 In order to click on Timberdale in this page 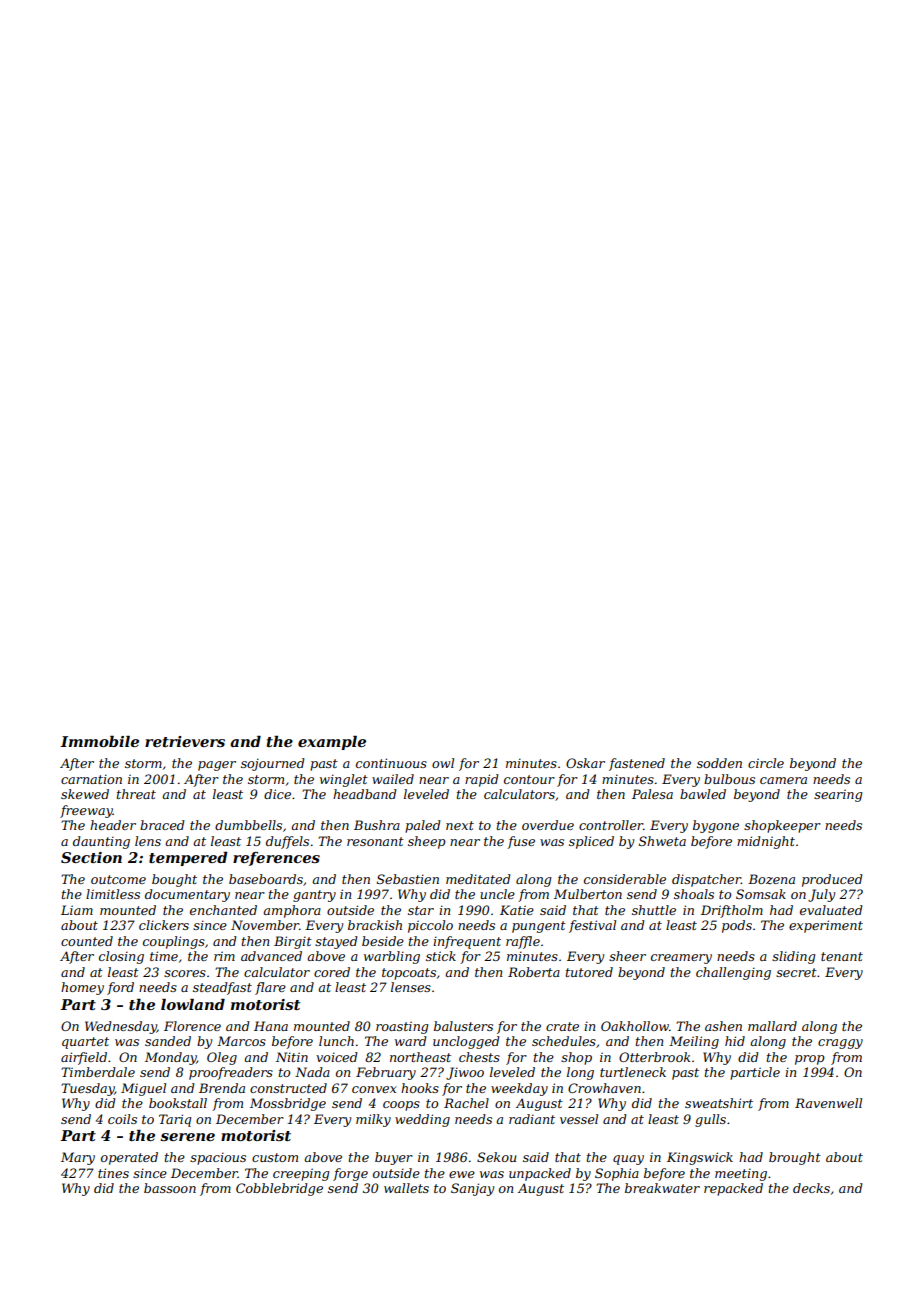, I will do `click(98, 1072)`.
